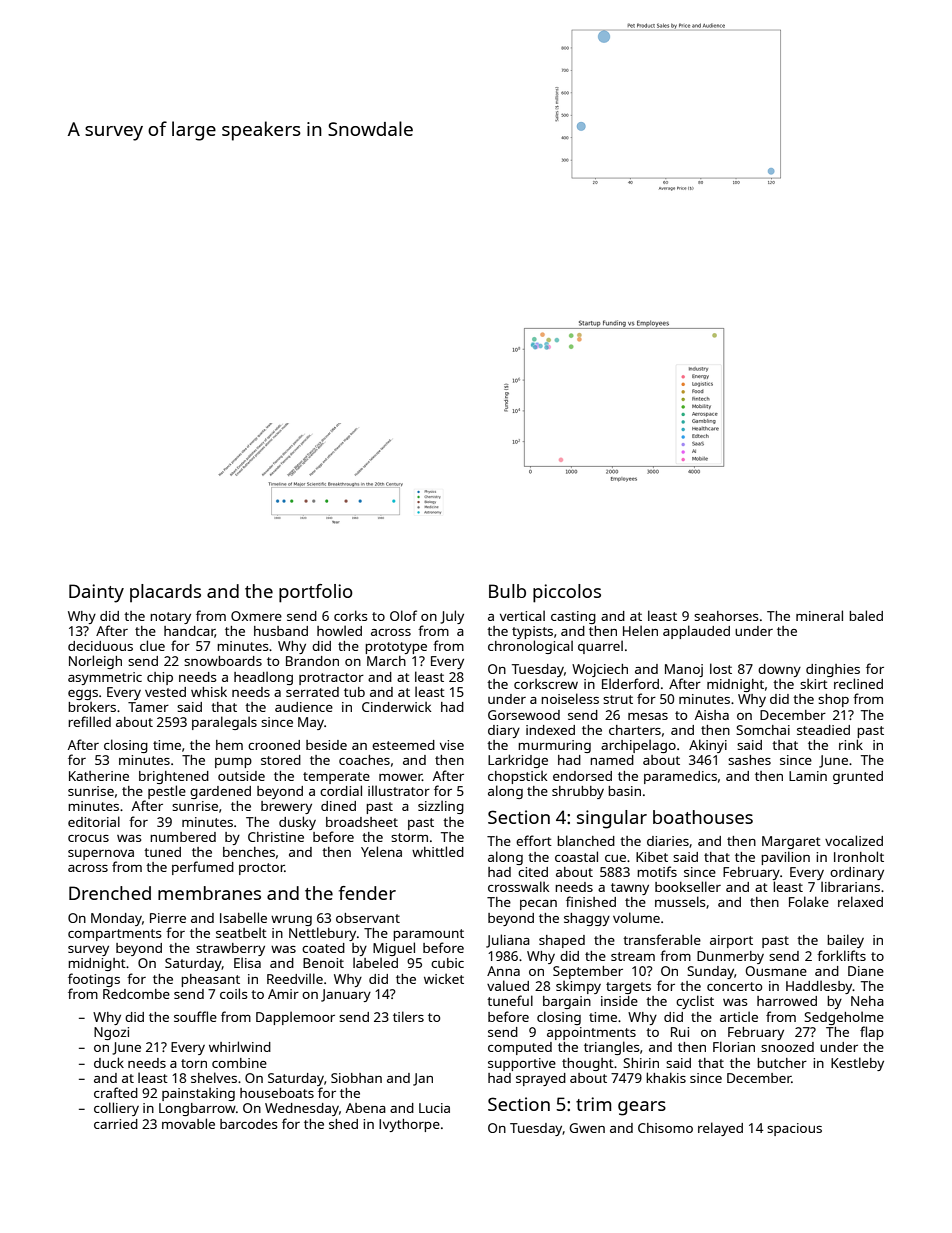  What do you see at coordinates (230, 949) in the page?
I see `strawberry` at bounding box center [230, 949].
